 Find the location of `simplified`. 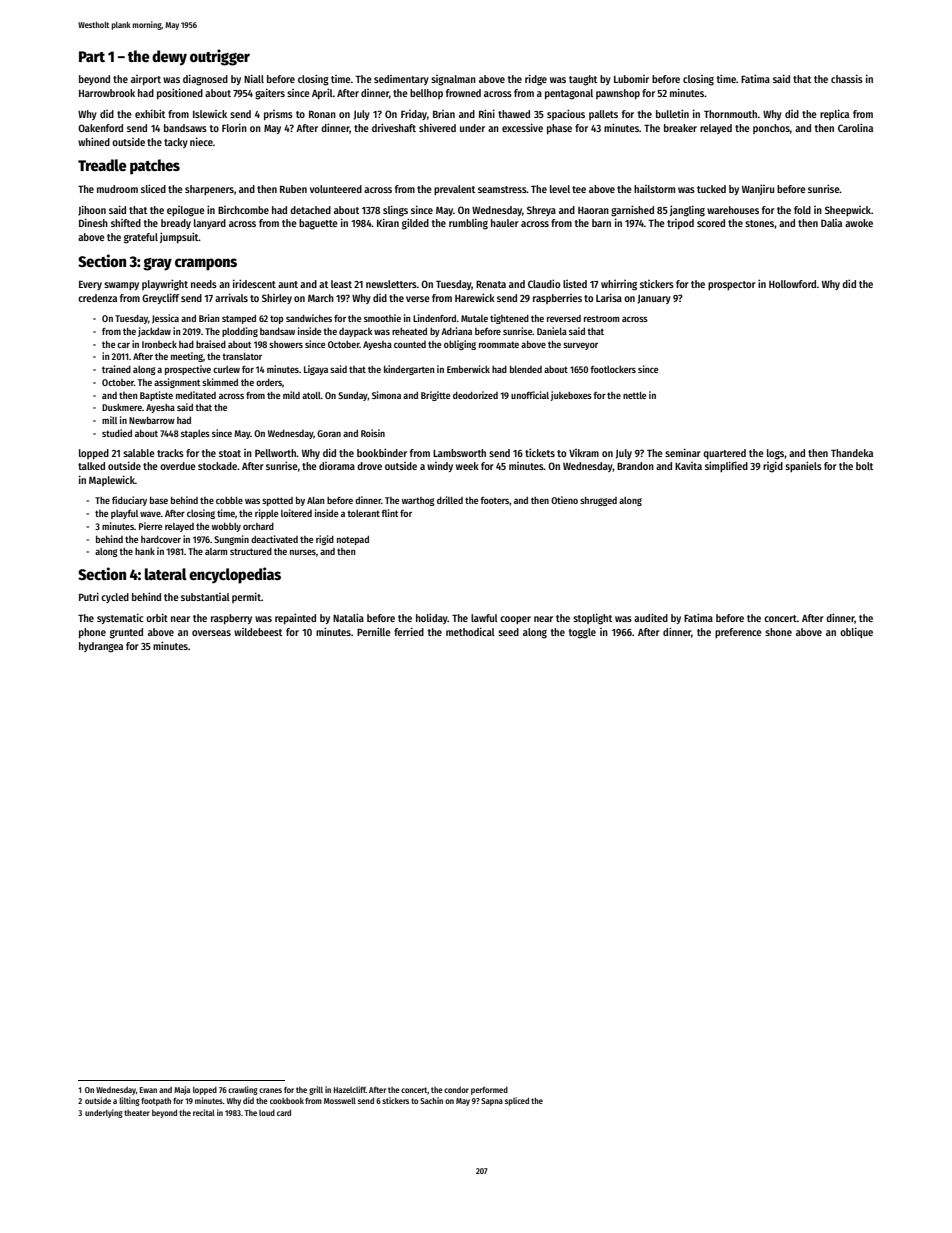

simplified is located at coordinates (726, 466).
